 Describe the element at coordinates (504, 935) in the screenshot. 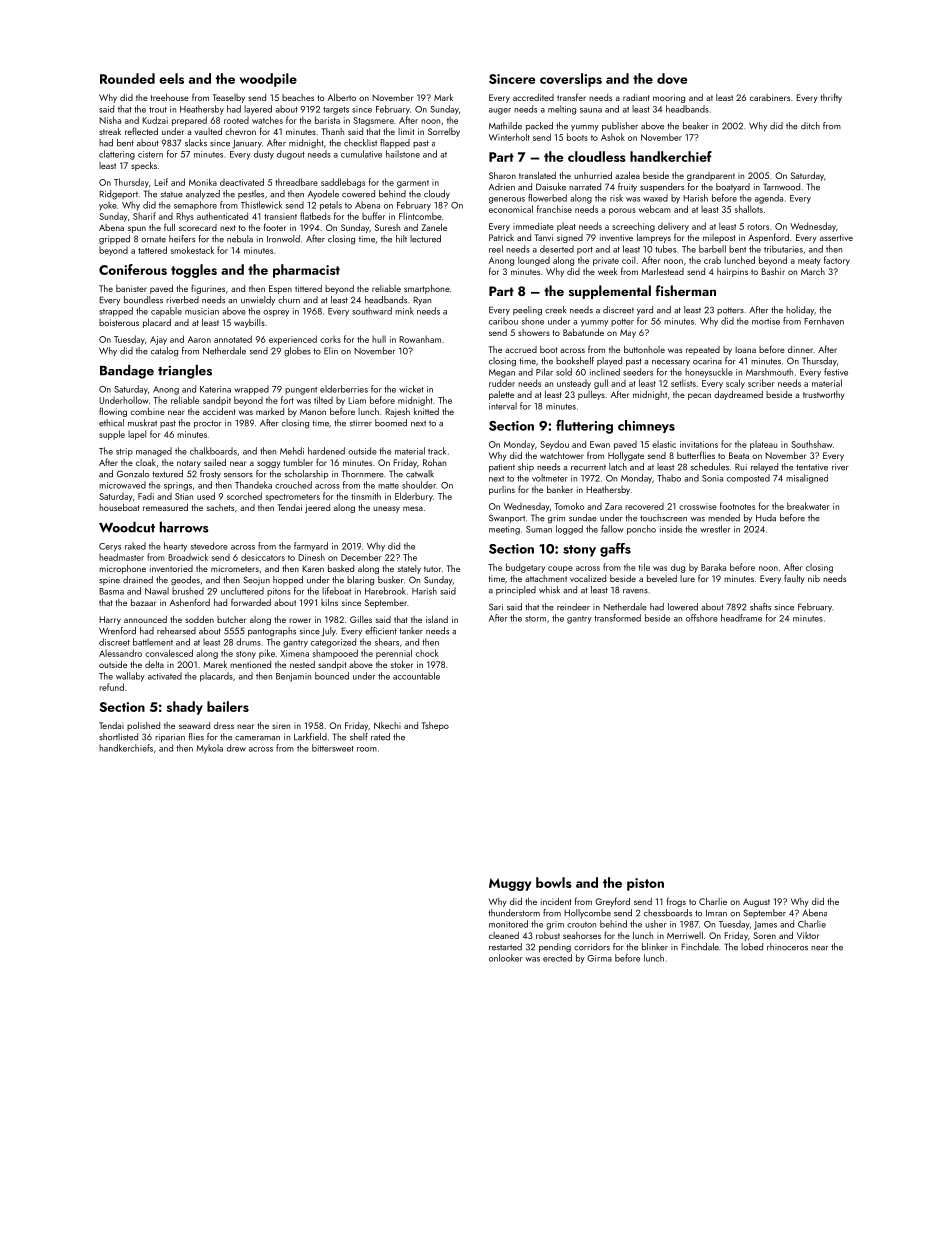

I see `cleaned` at that location.
